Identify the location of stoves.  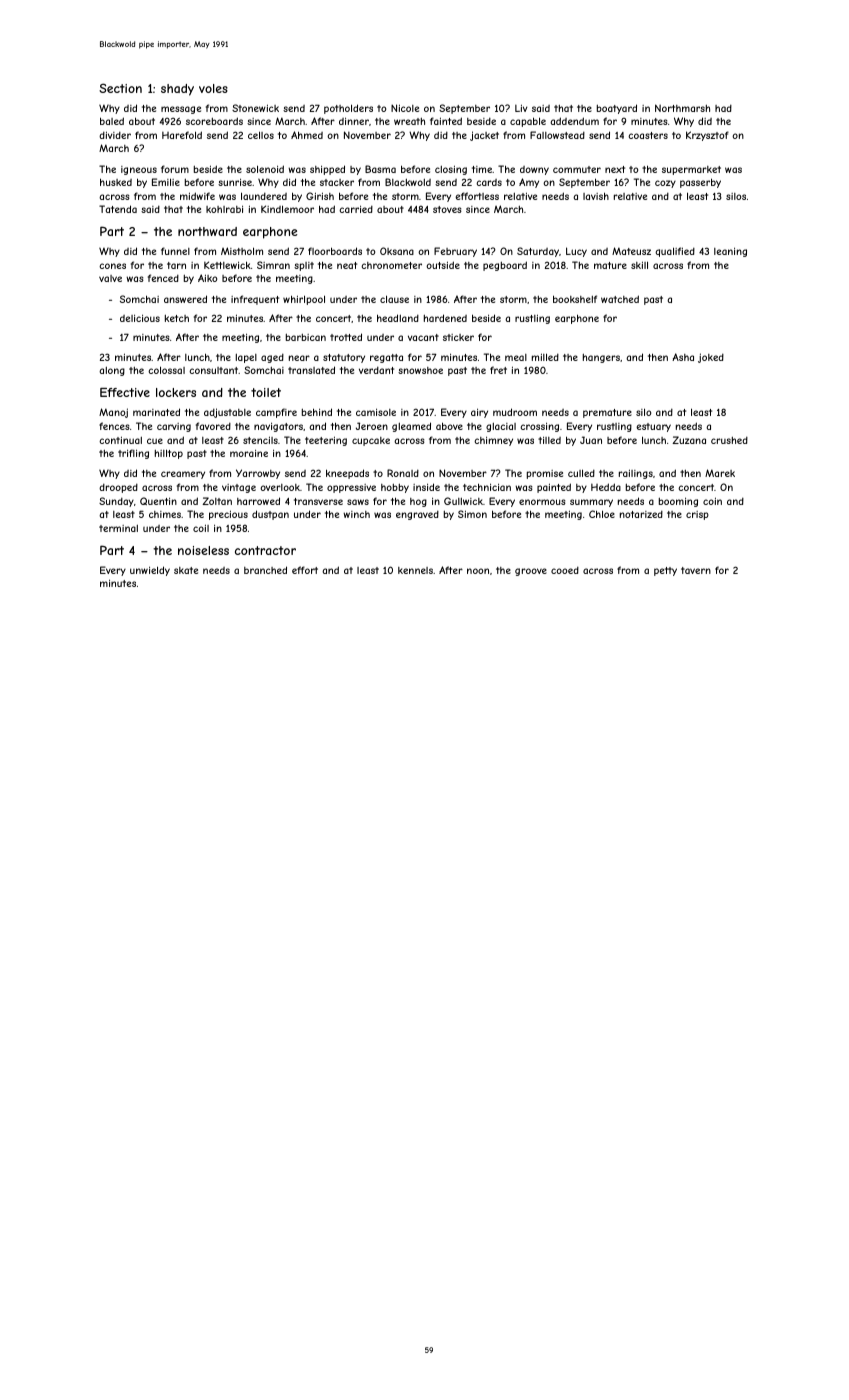
(447, 209).
